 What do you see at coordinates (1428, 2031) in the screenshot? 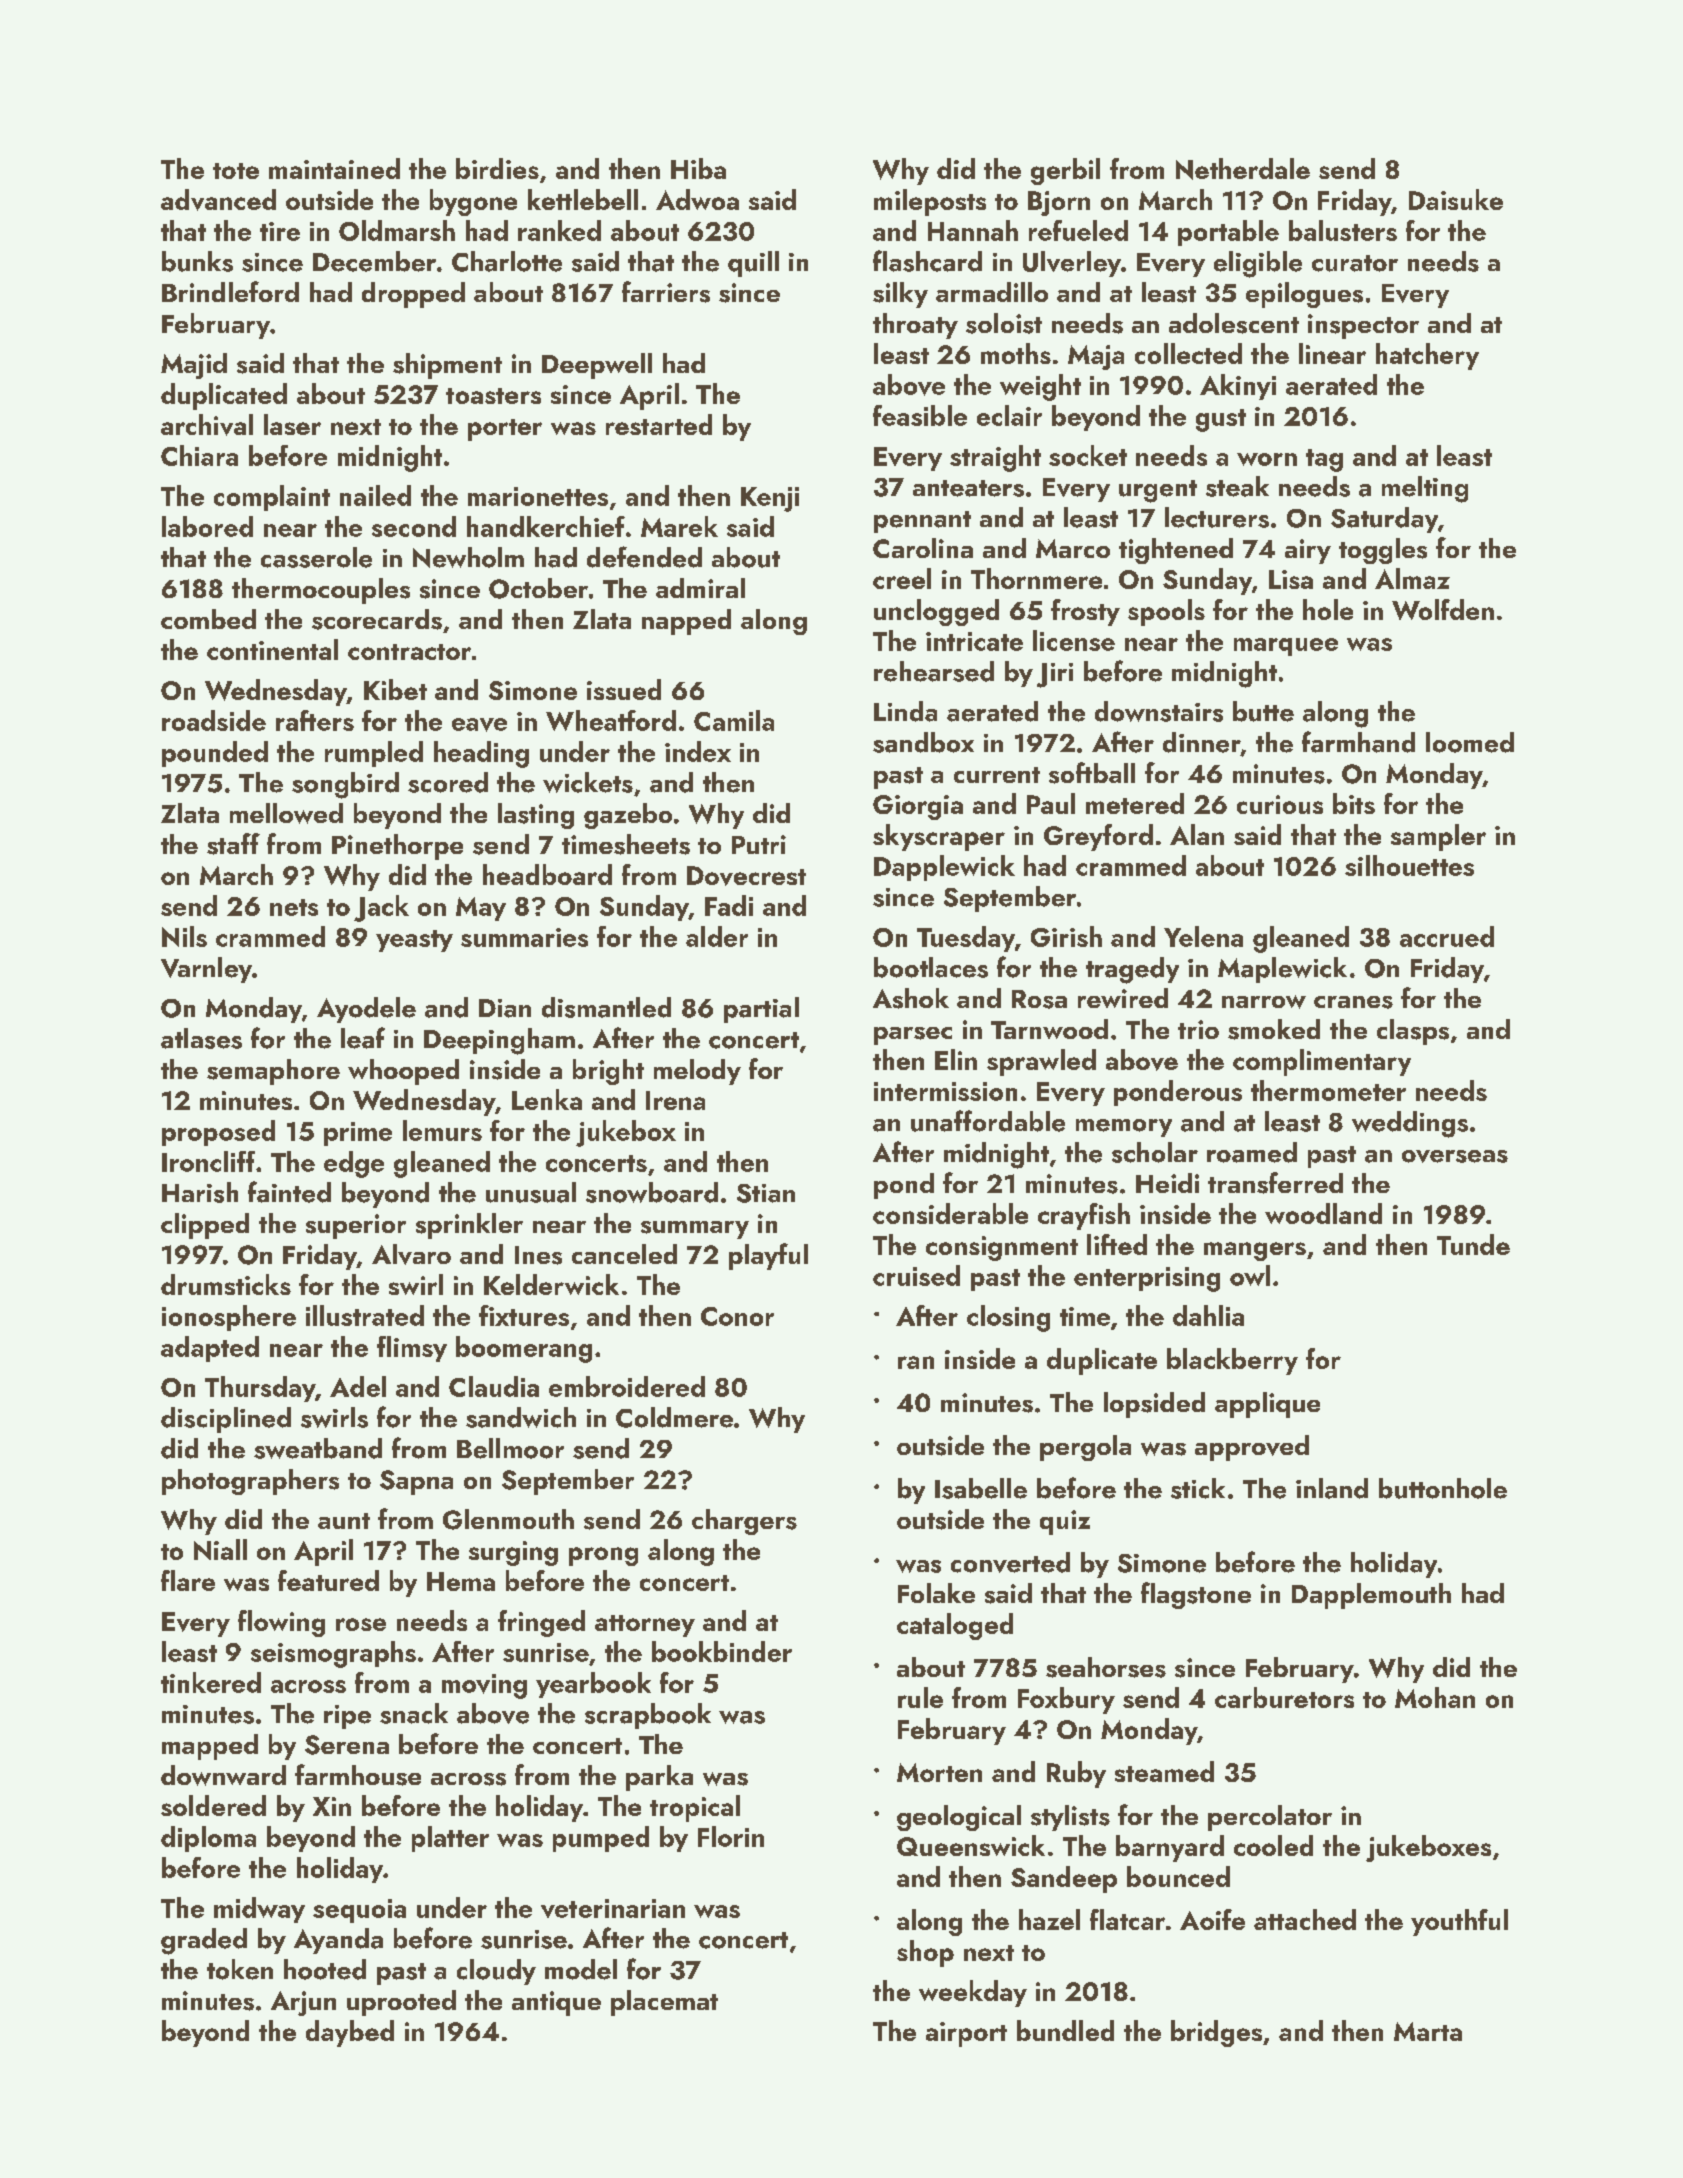
I see `Marta` at bounding box center [1428, 2031].
